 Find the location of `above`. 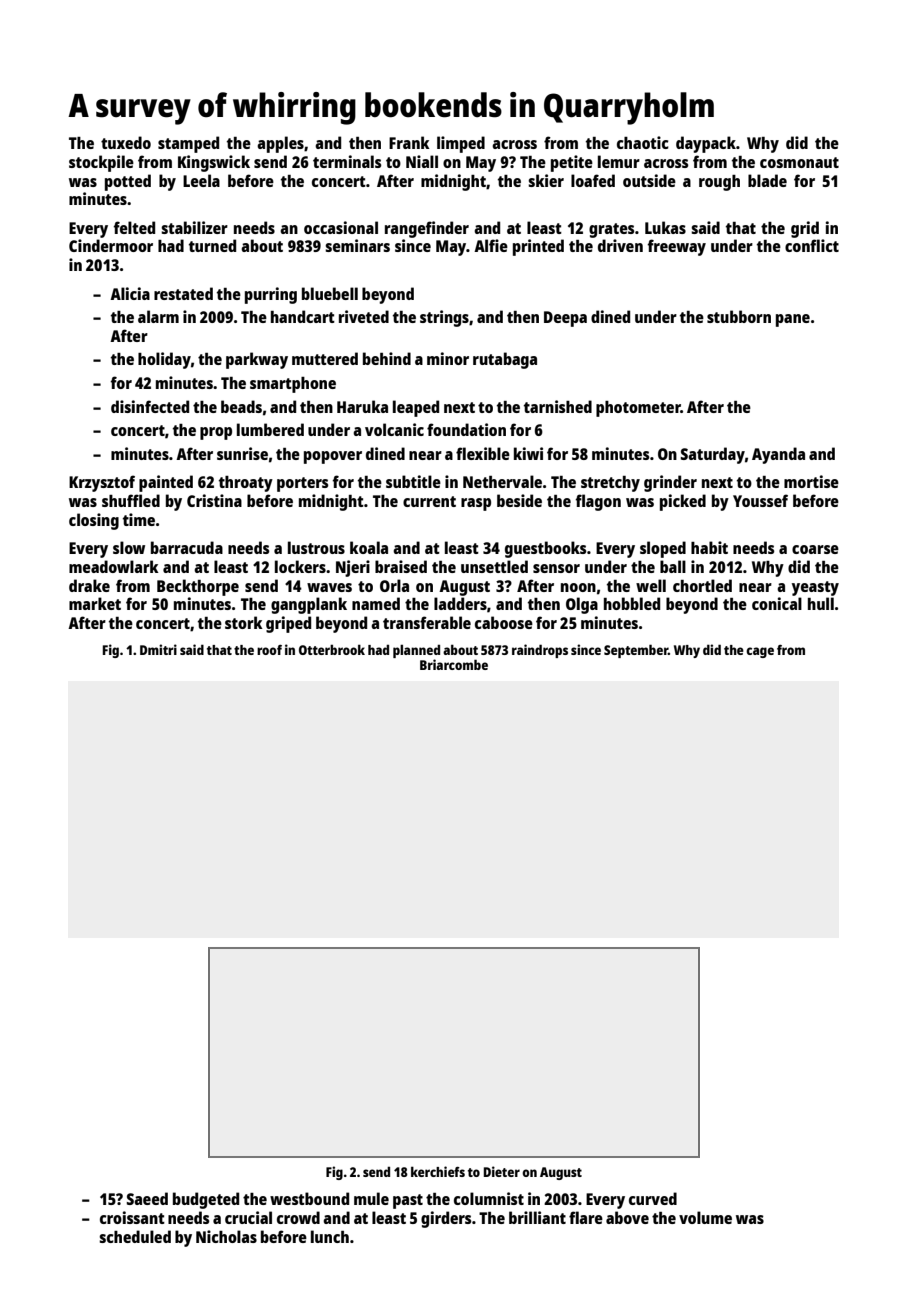

above is located at coordinates (627, 1217).
